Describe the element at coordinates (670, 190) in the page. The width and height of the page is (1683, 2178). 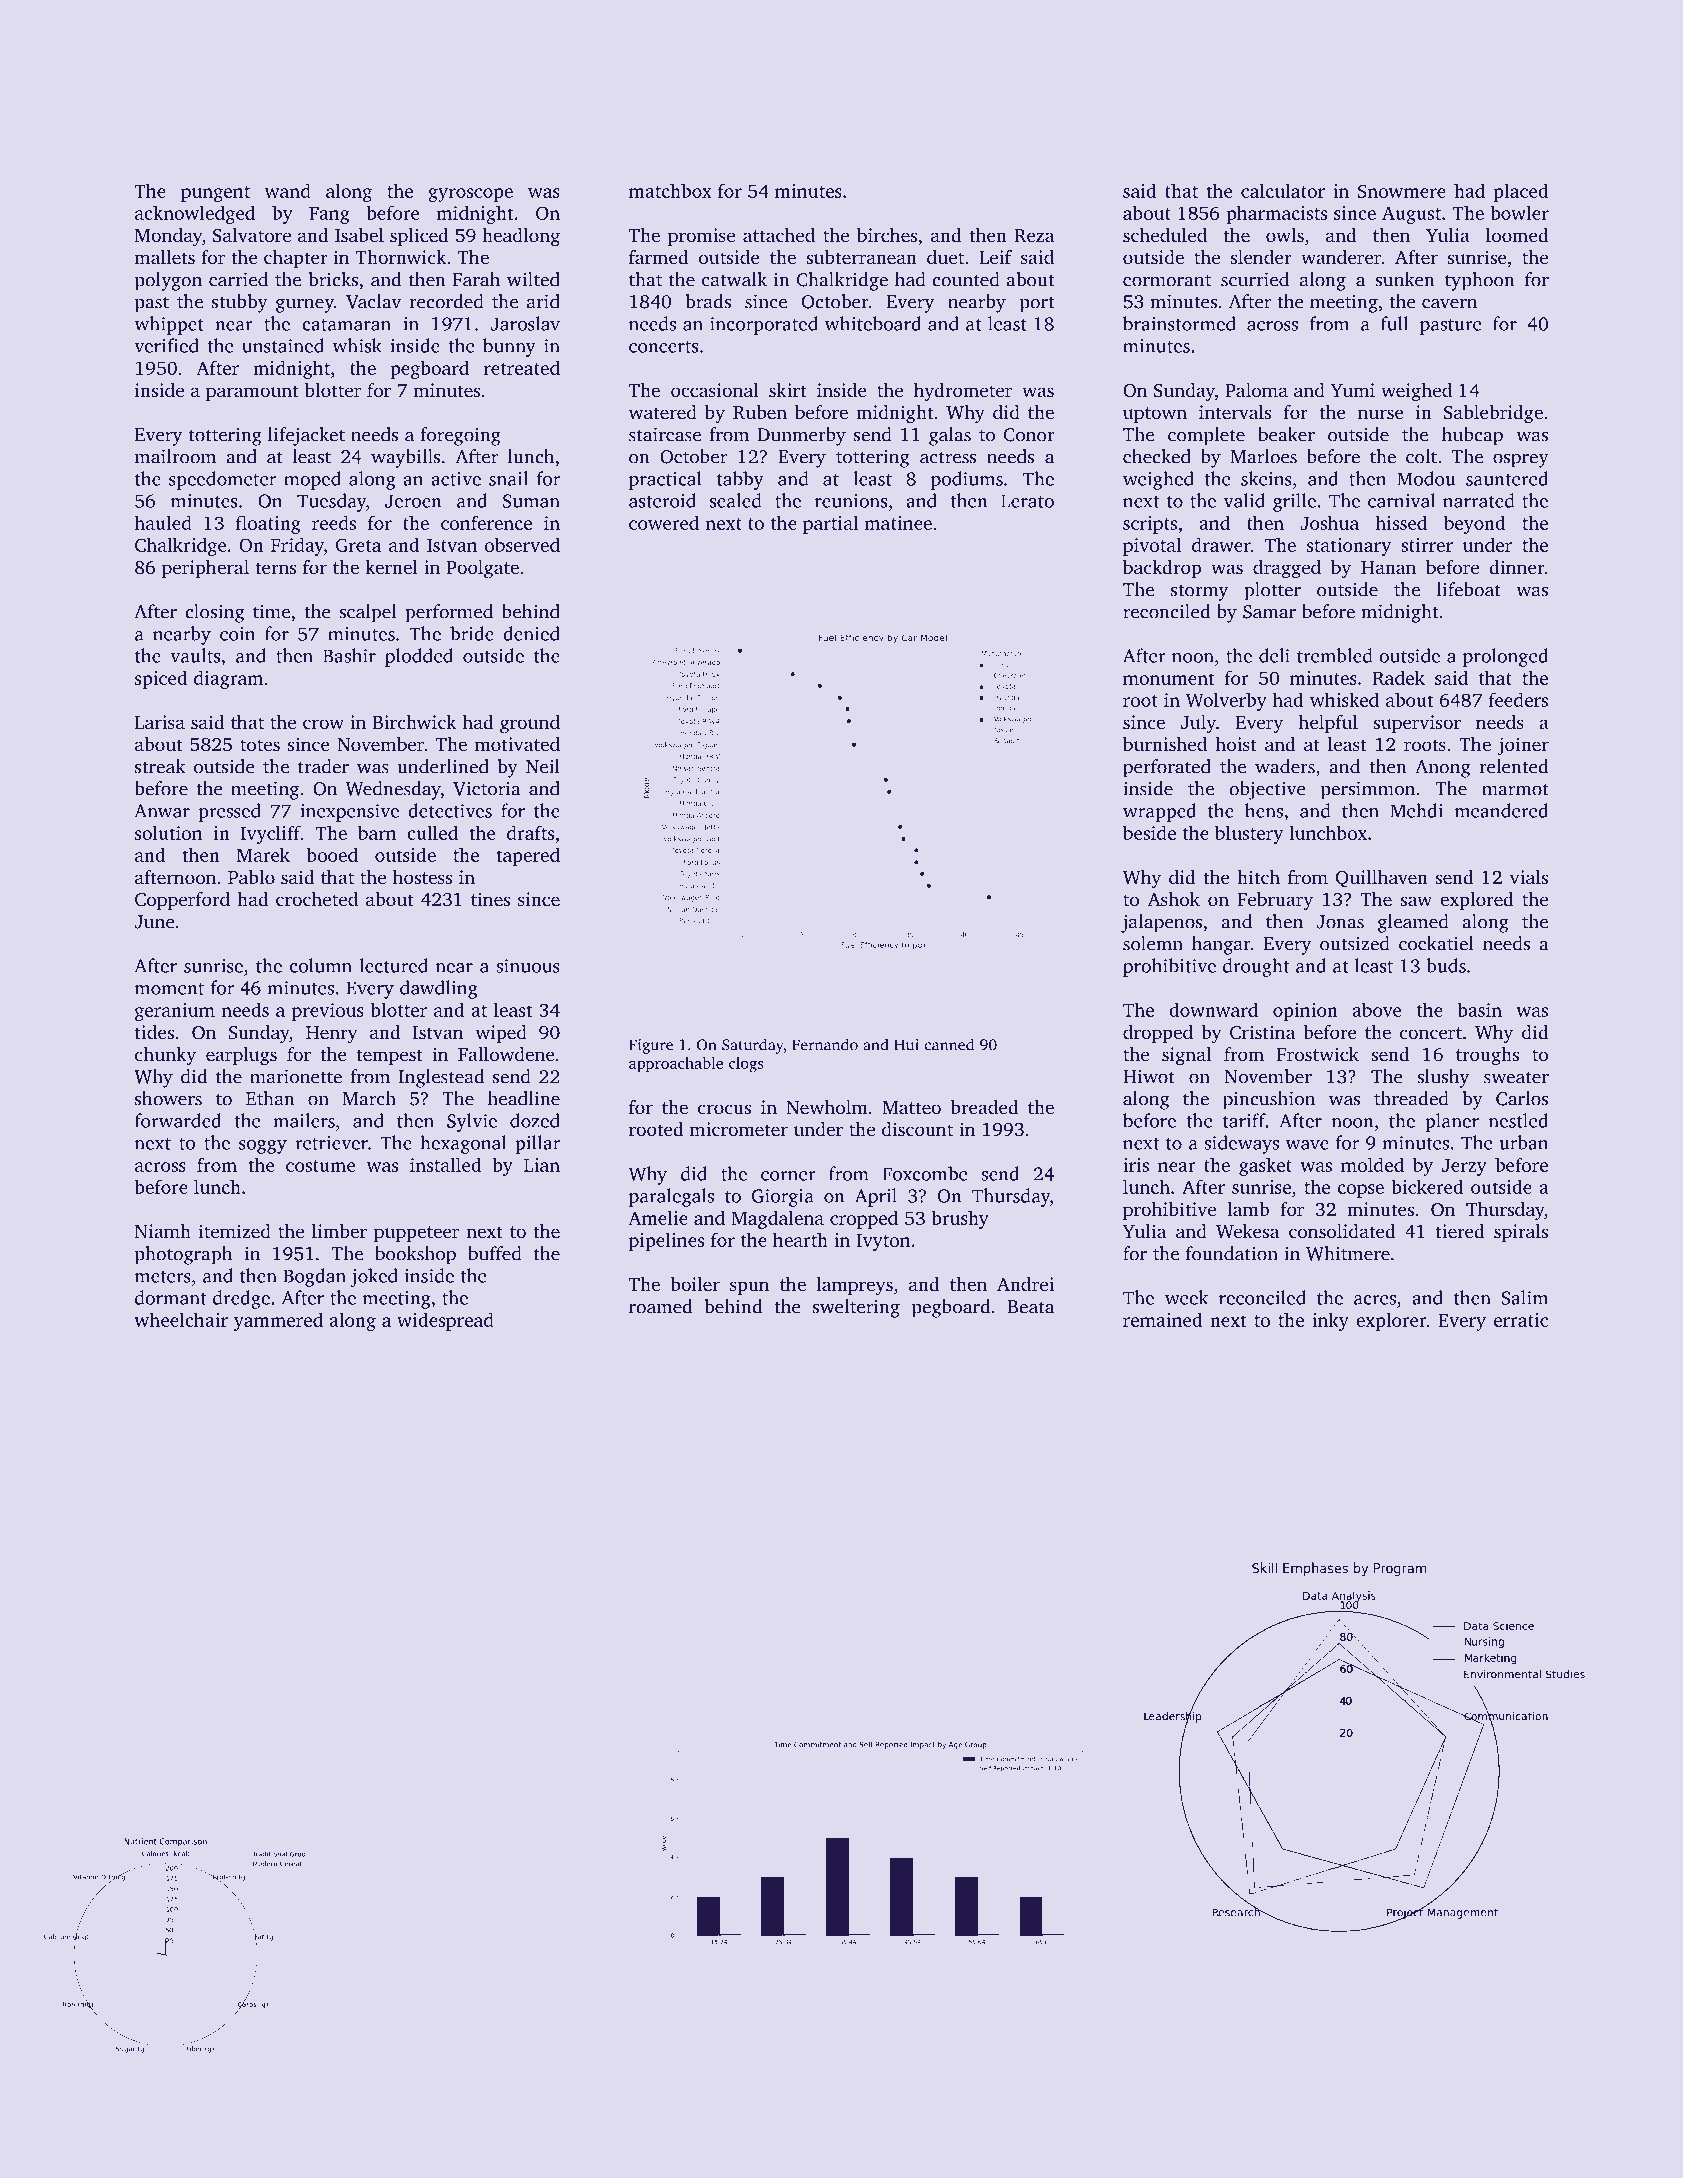
I see `matchbox` at that location.
